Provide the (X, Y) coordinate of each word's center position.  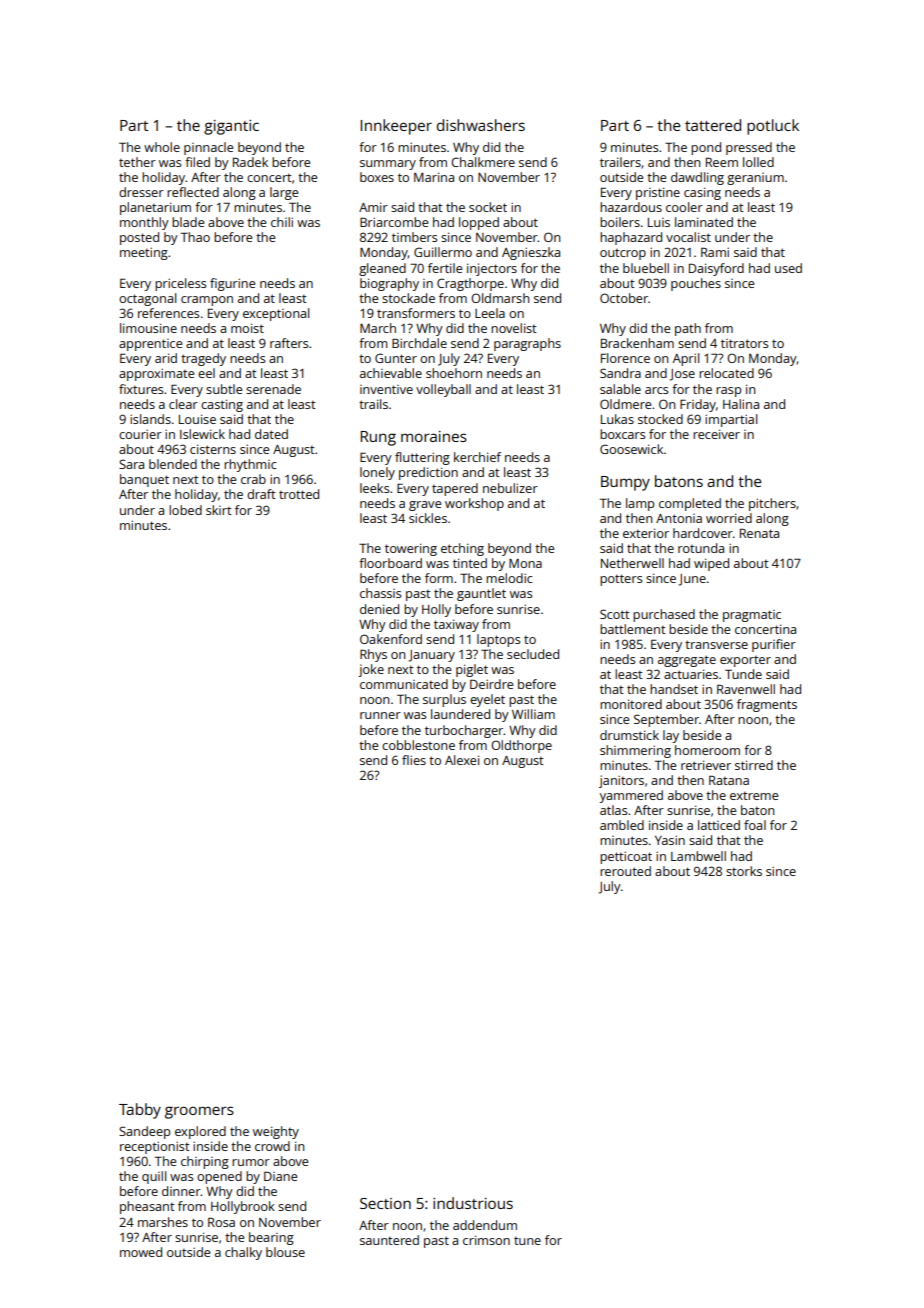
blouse (285, 1252)
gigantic (231, 127)
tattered (713, 125)
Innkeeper (396, 127)
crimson (486, 1240)
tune (527, 1241)
